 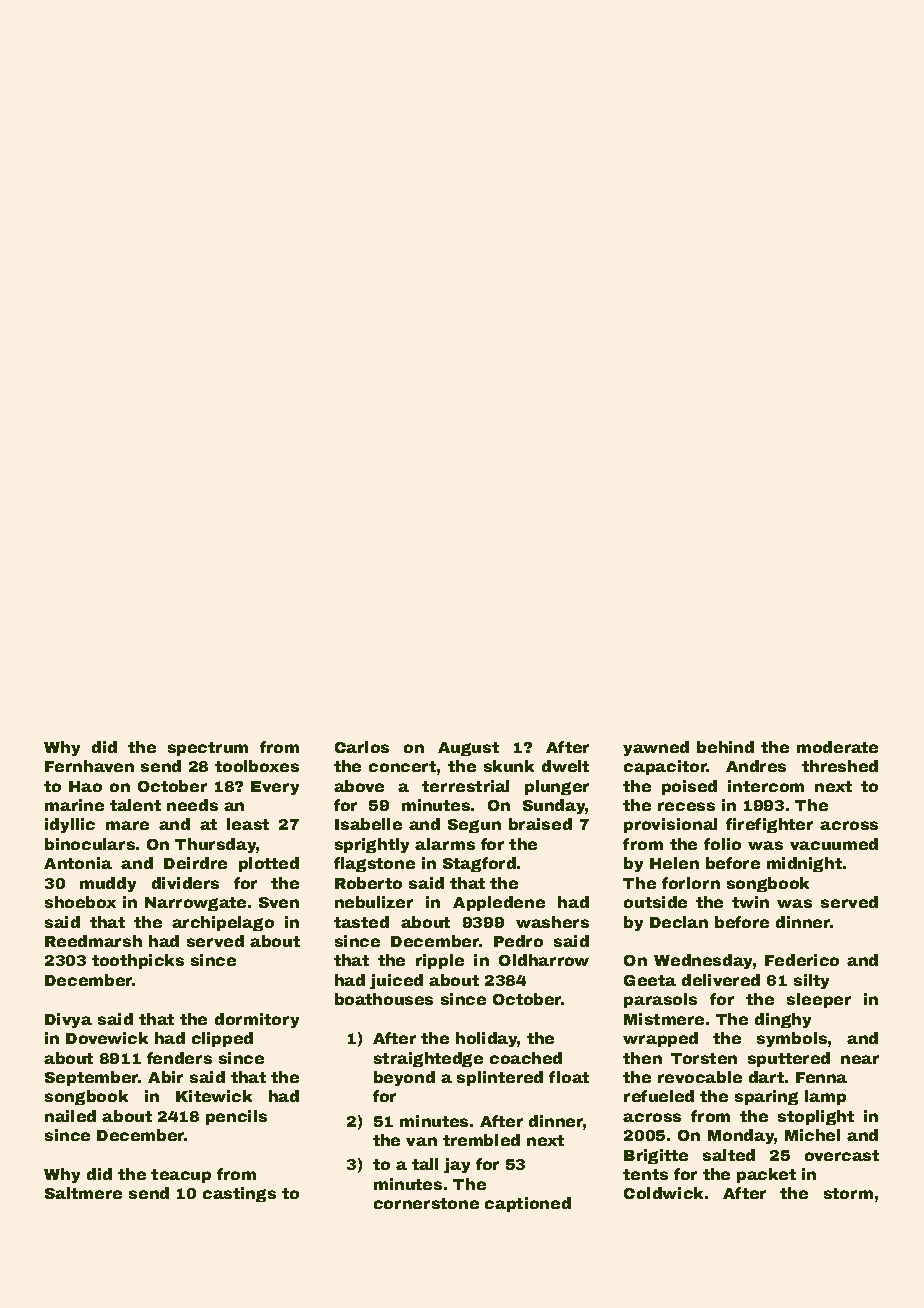 I want to click on Federico, so click(x=802, y=960).
